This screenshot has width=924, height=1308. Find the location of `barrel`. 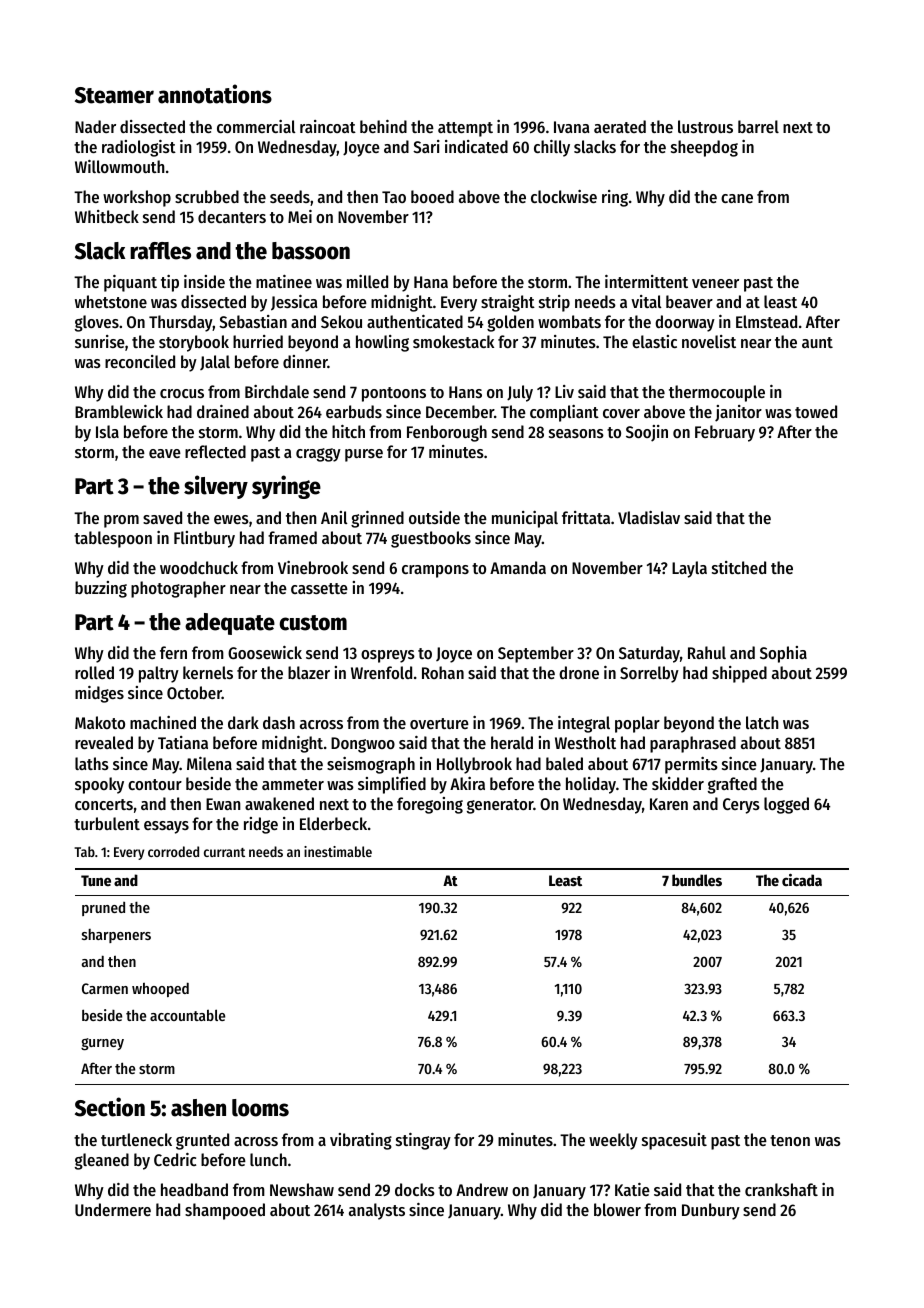

barrel is located at coordinates (758, 126).
